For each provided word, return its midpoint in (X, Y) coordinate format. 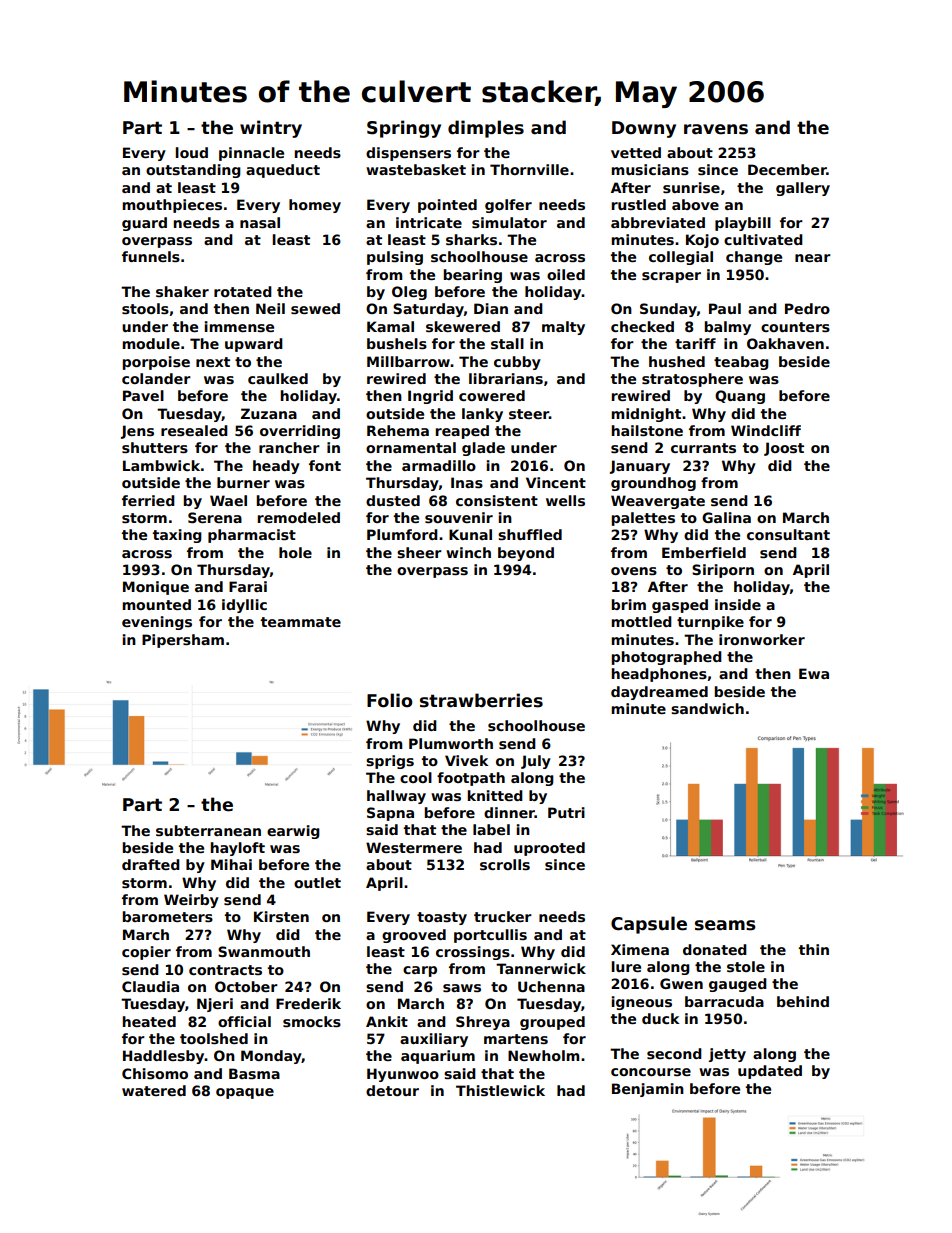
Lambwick (161, 465)
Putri (566, 812)
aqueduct (283, 171)
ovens (634, 571)
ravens (716, 129)
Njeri (215, 1005)
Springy (404, 129)
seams (725, 925)
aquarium (438, 1057)
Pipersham (183, 641)
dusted (393, 500)
